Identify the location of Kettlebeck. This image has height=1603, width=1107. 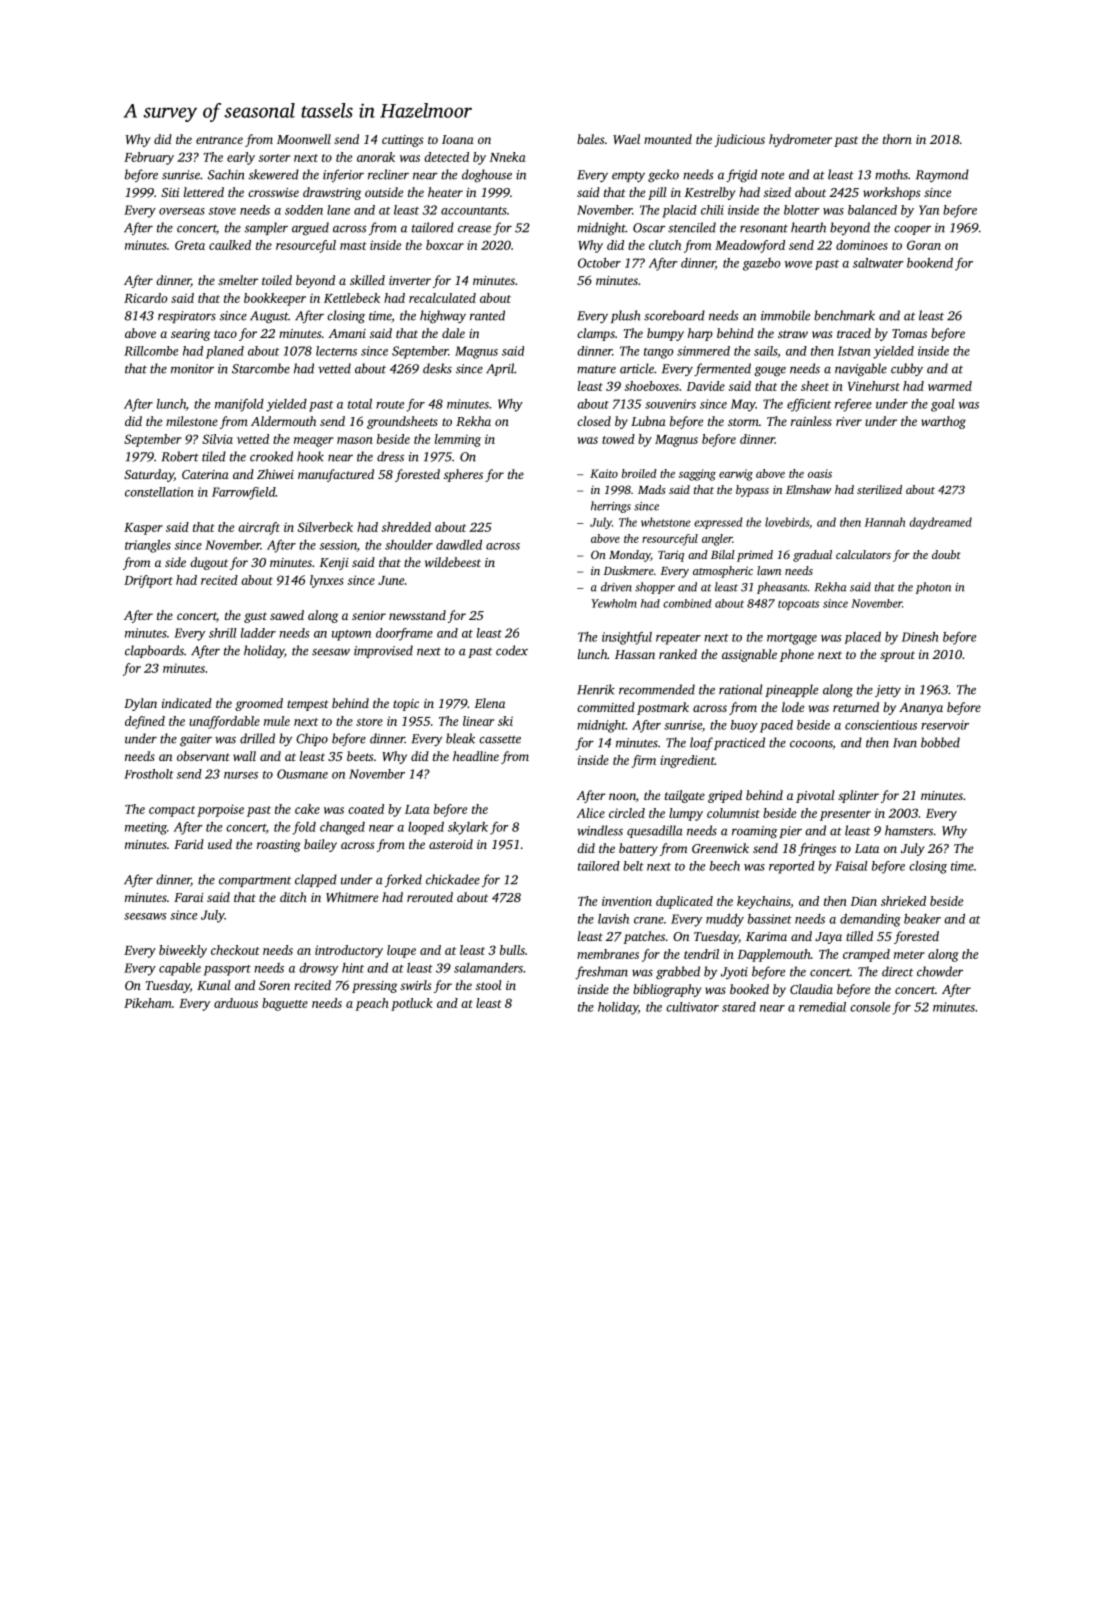
(352, 298).
